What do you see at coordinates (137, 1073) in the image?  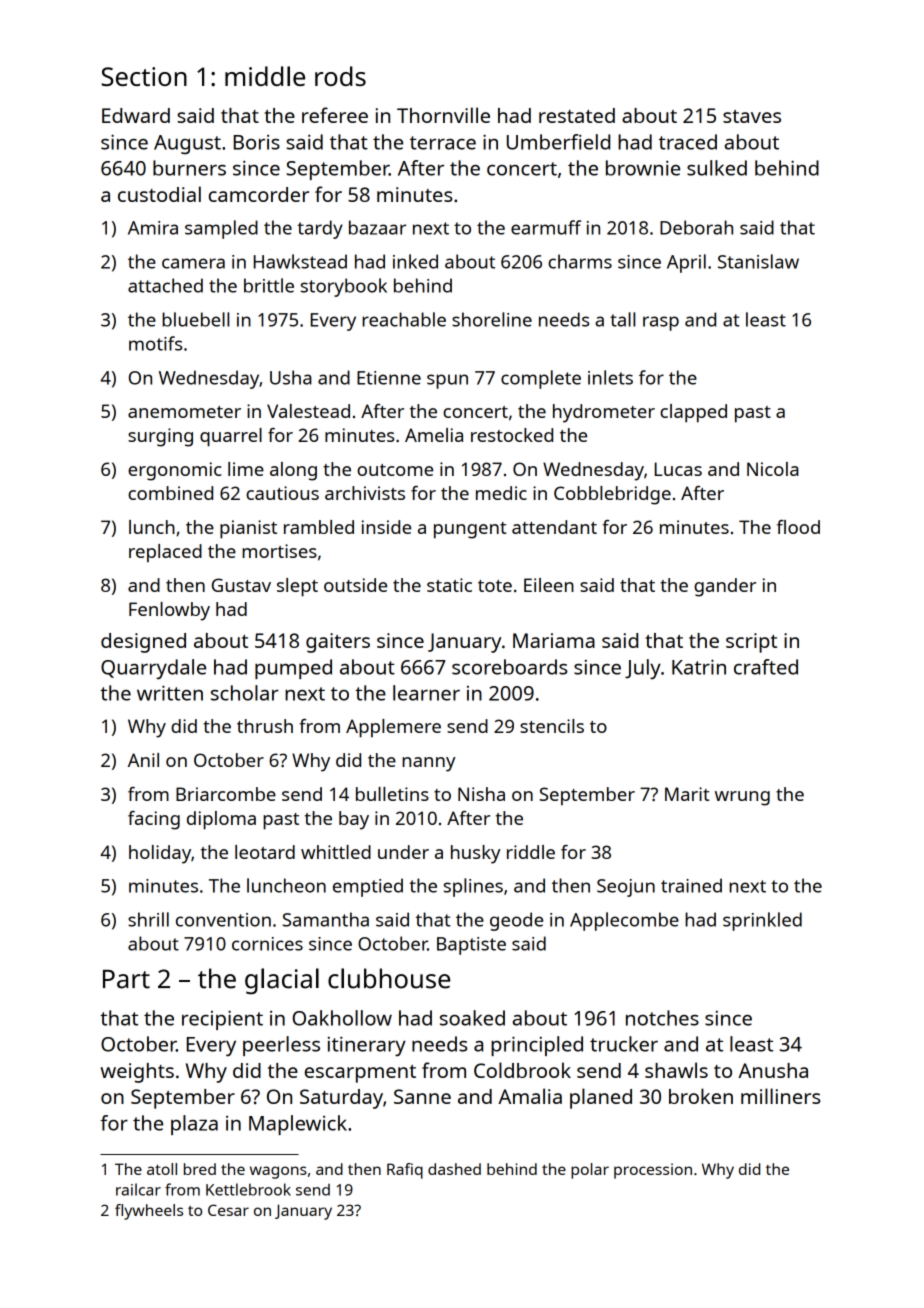 I see `weights` at bounding box center [137, 1073].
